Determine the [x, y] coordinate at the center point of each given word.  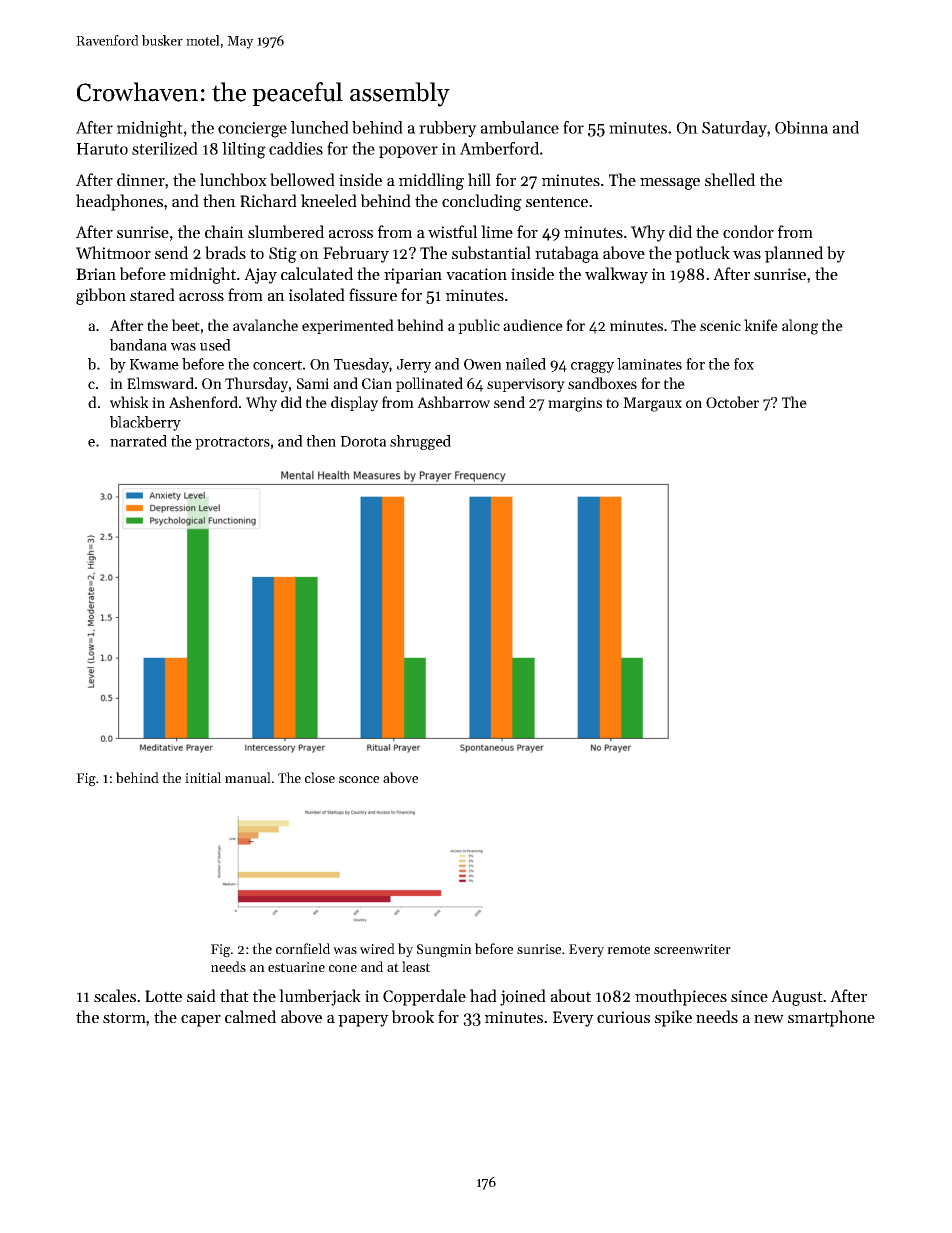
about [571, 995]
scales [115, 995]
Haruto [102, 149]
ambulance [520, 127]
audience [533, 325]
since [749, 996]
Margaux [652, 404]
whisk [129, 402]
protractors [232, 443]
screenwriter [692, 949]
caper [201, 1021]
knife [761, 325]
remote [628, 949]
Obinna [801, 127]
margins [575, 404]
